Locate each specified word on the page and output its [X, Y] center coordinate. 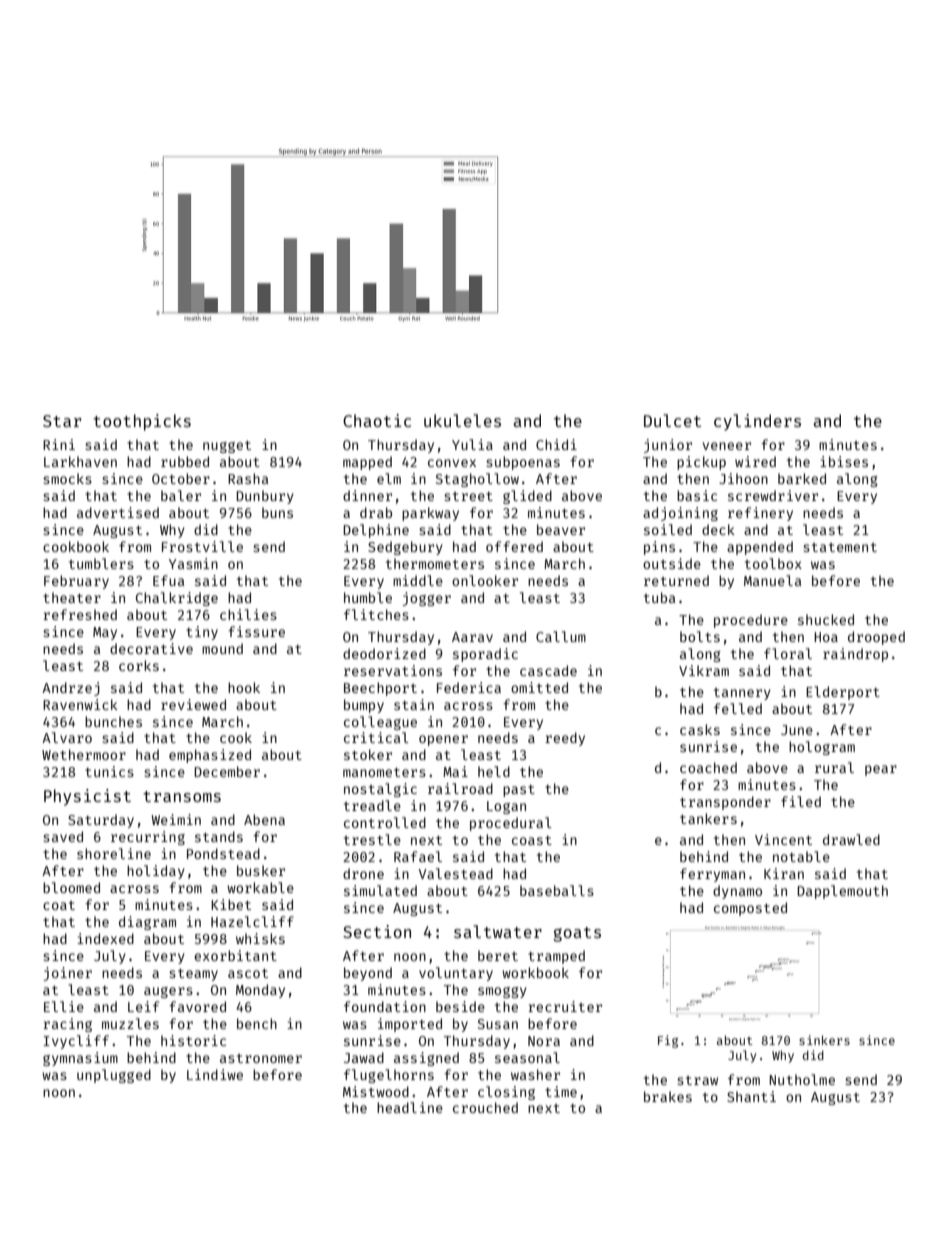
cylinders [757, 422]
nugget [227, 447]
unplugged [114, 1076]
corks [139, 665]
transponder [725, 803]
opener [443, 740]
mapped [367, 463]
